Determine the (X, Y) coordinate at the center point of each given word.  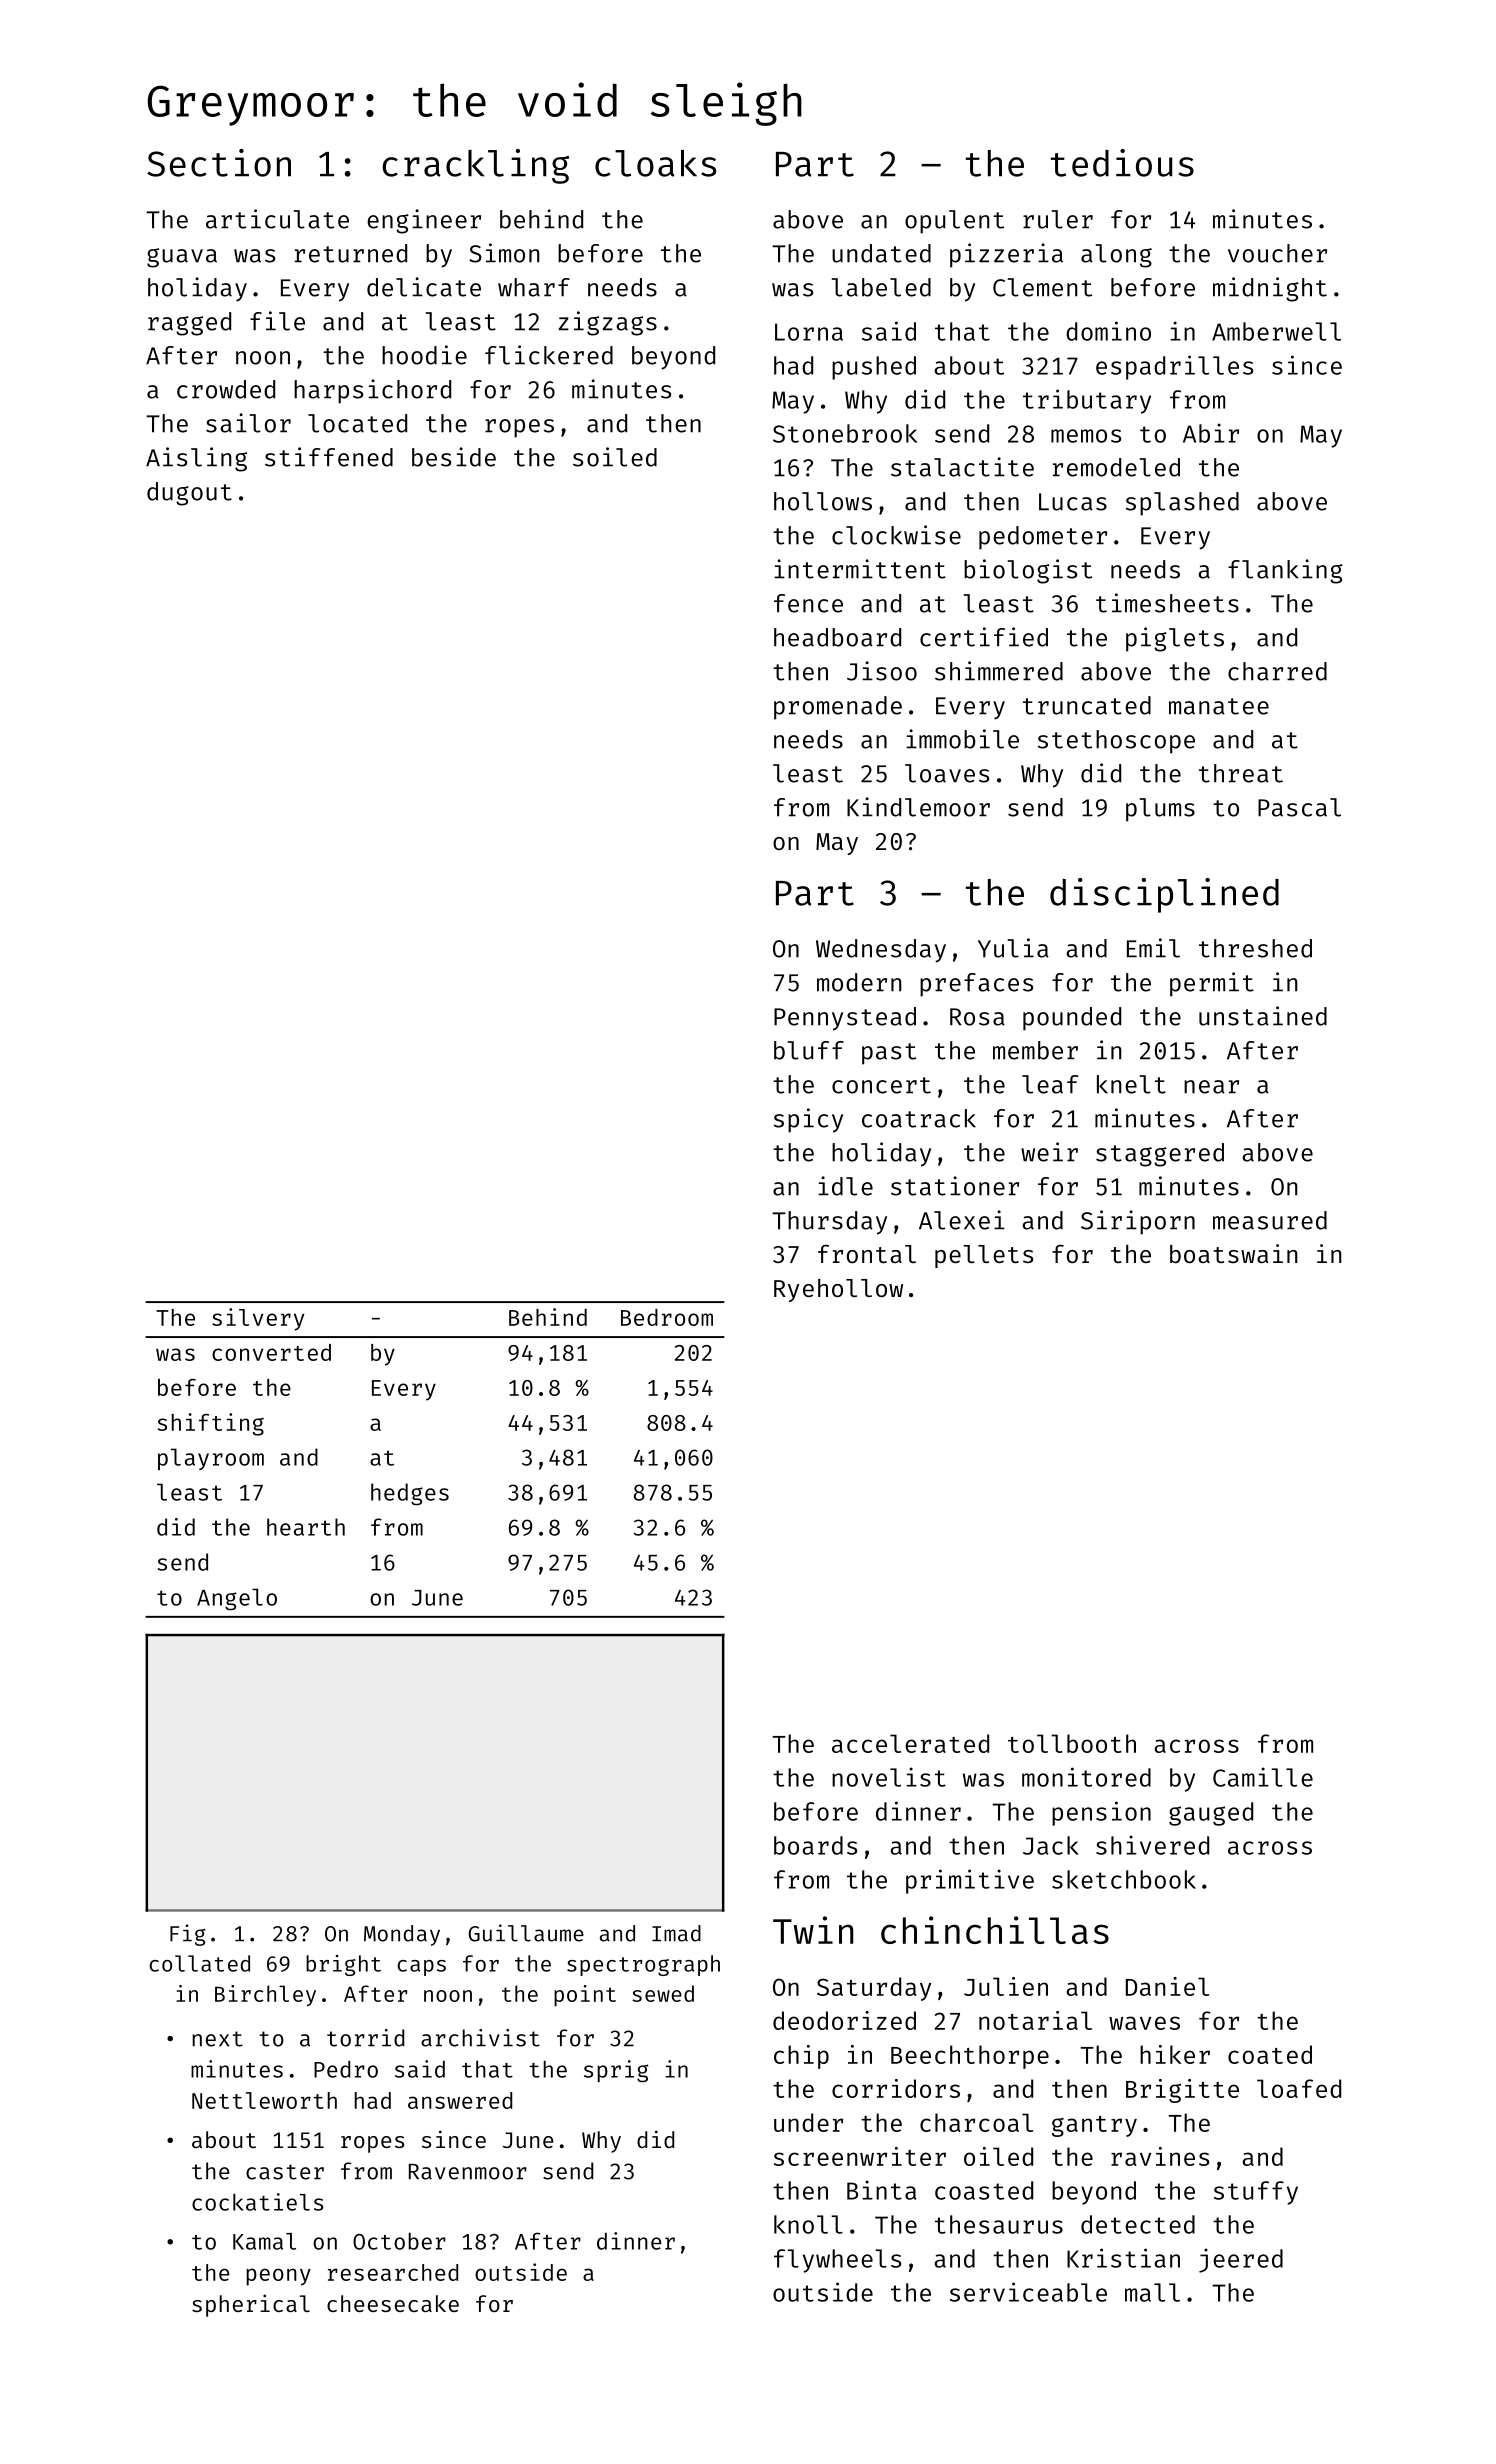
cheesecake (393, 2303)
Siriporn (1138, 1222)
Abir (1211, 433)
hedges (410, 1494)
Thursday (829, 1223)
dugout (189, 494)
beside (454, 457)
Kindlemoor (918, 807)
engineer (424, 221)
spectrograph (643, 1965)
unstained (1263, 1016)
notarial (1035, 2020)
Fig (188, 1935)
